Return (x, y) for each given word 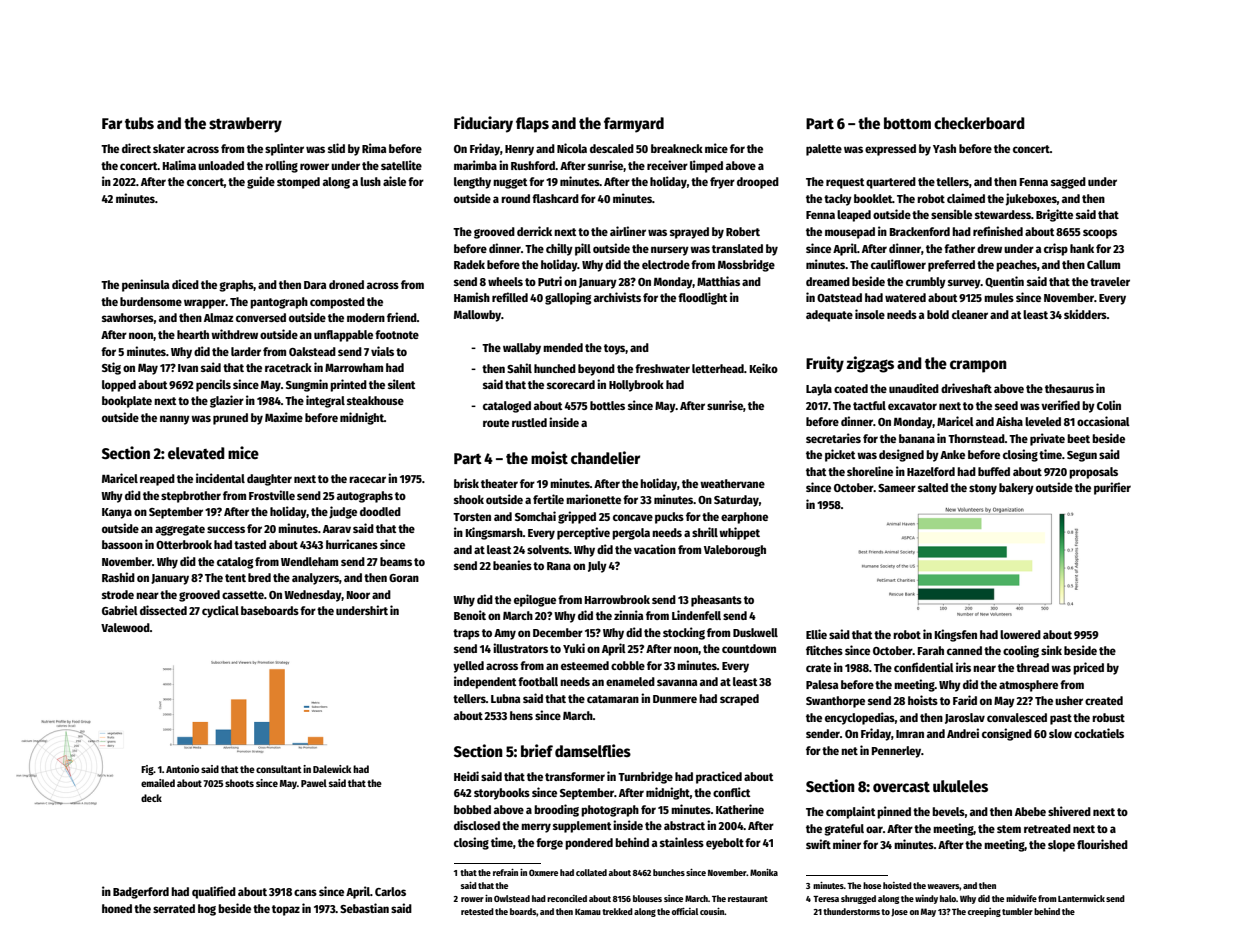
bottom (907, 123)
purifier (1112, 488)
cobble (628, 665)
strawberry (245, 125)
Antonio (182, 769)
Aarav (337, 529)
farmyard (634, 125)
